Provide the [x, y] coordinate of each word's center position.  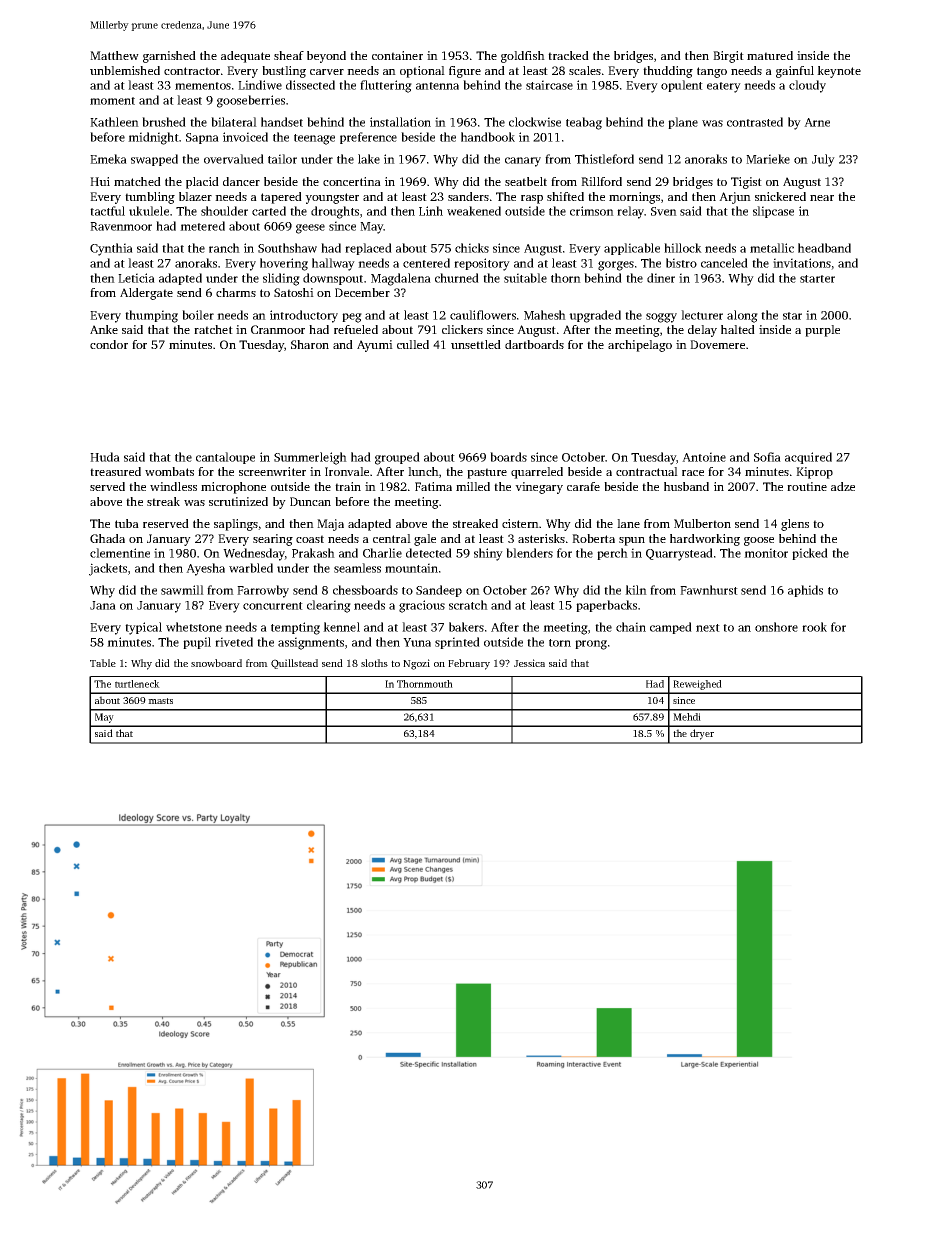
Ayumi [375, 346]
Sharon [310, 344]
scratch [468, 605]
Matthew [114, 55]
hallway [333, 264]
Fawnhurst [709, 590]
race [693, 473]
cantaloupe [225, 458]
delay [702, 331]
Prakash [313, 553]
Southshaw [287, 248]
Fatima [433, 486]
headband [824, 248]
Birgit [728, 57]
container [397, 55]
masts [160, 701]
